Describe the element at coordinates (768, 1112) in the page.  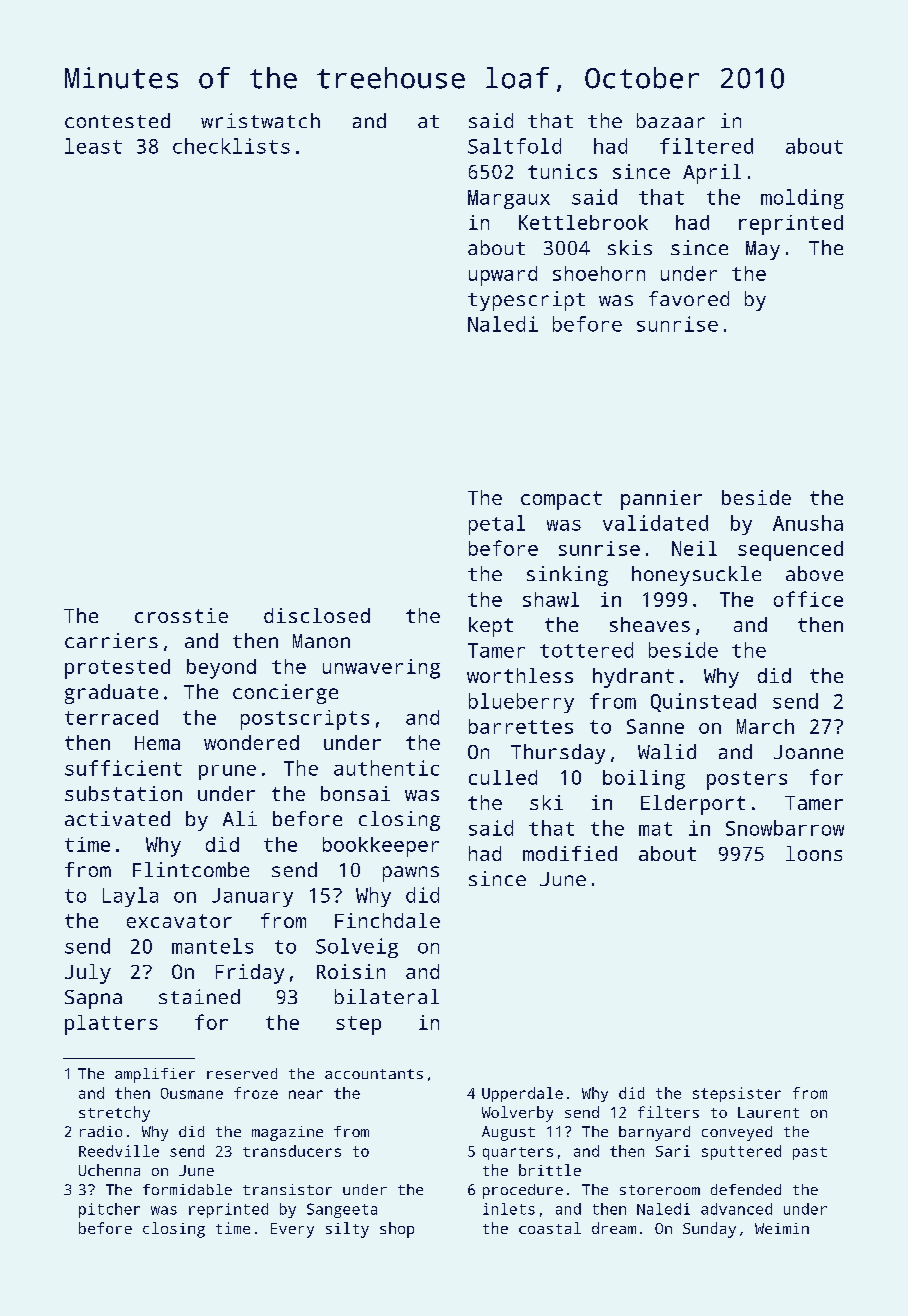
I see `Laurent` at that location.
